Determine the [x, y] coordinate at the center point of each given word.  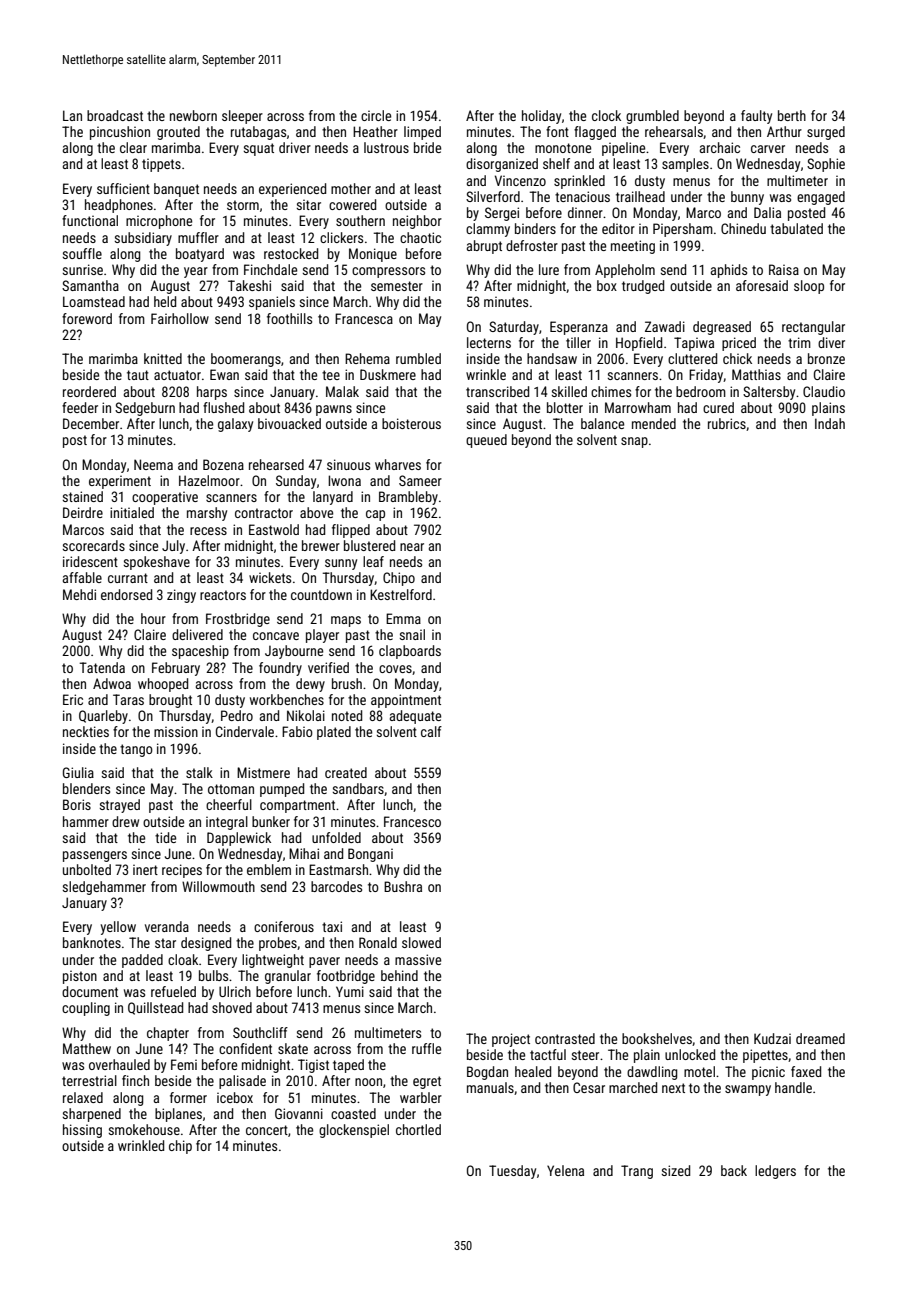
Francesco [412, 821]
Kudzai [772, 1038]
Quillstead [155, 1008]
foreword [87, 318]
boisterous [411, 423]
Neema [153, 464]
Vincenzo [520, 180]
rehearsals [674, 131]
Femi [184, 1064]
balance [602, 423]
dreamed [820, 1038]
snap [634, 442]
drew [125, 821]
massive [418, 959]
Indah [830, 423]
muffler [198, 237]
